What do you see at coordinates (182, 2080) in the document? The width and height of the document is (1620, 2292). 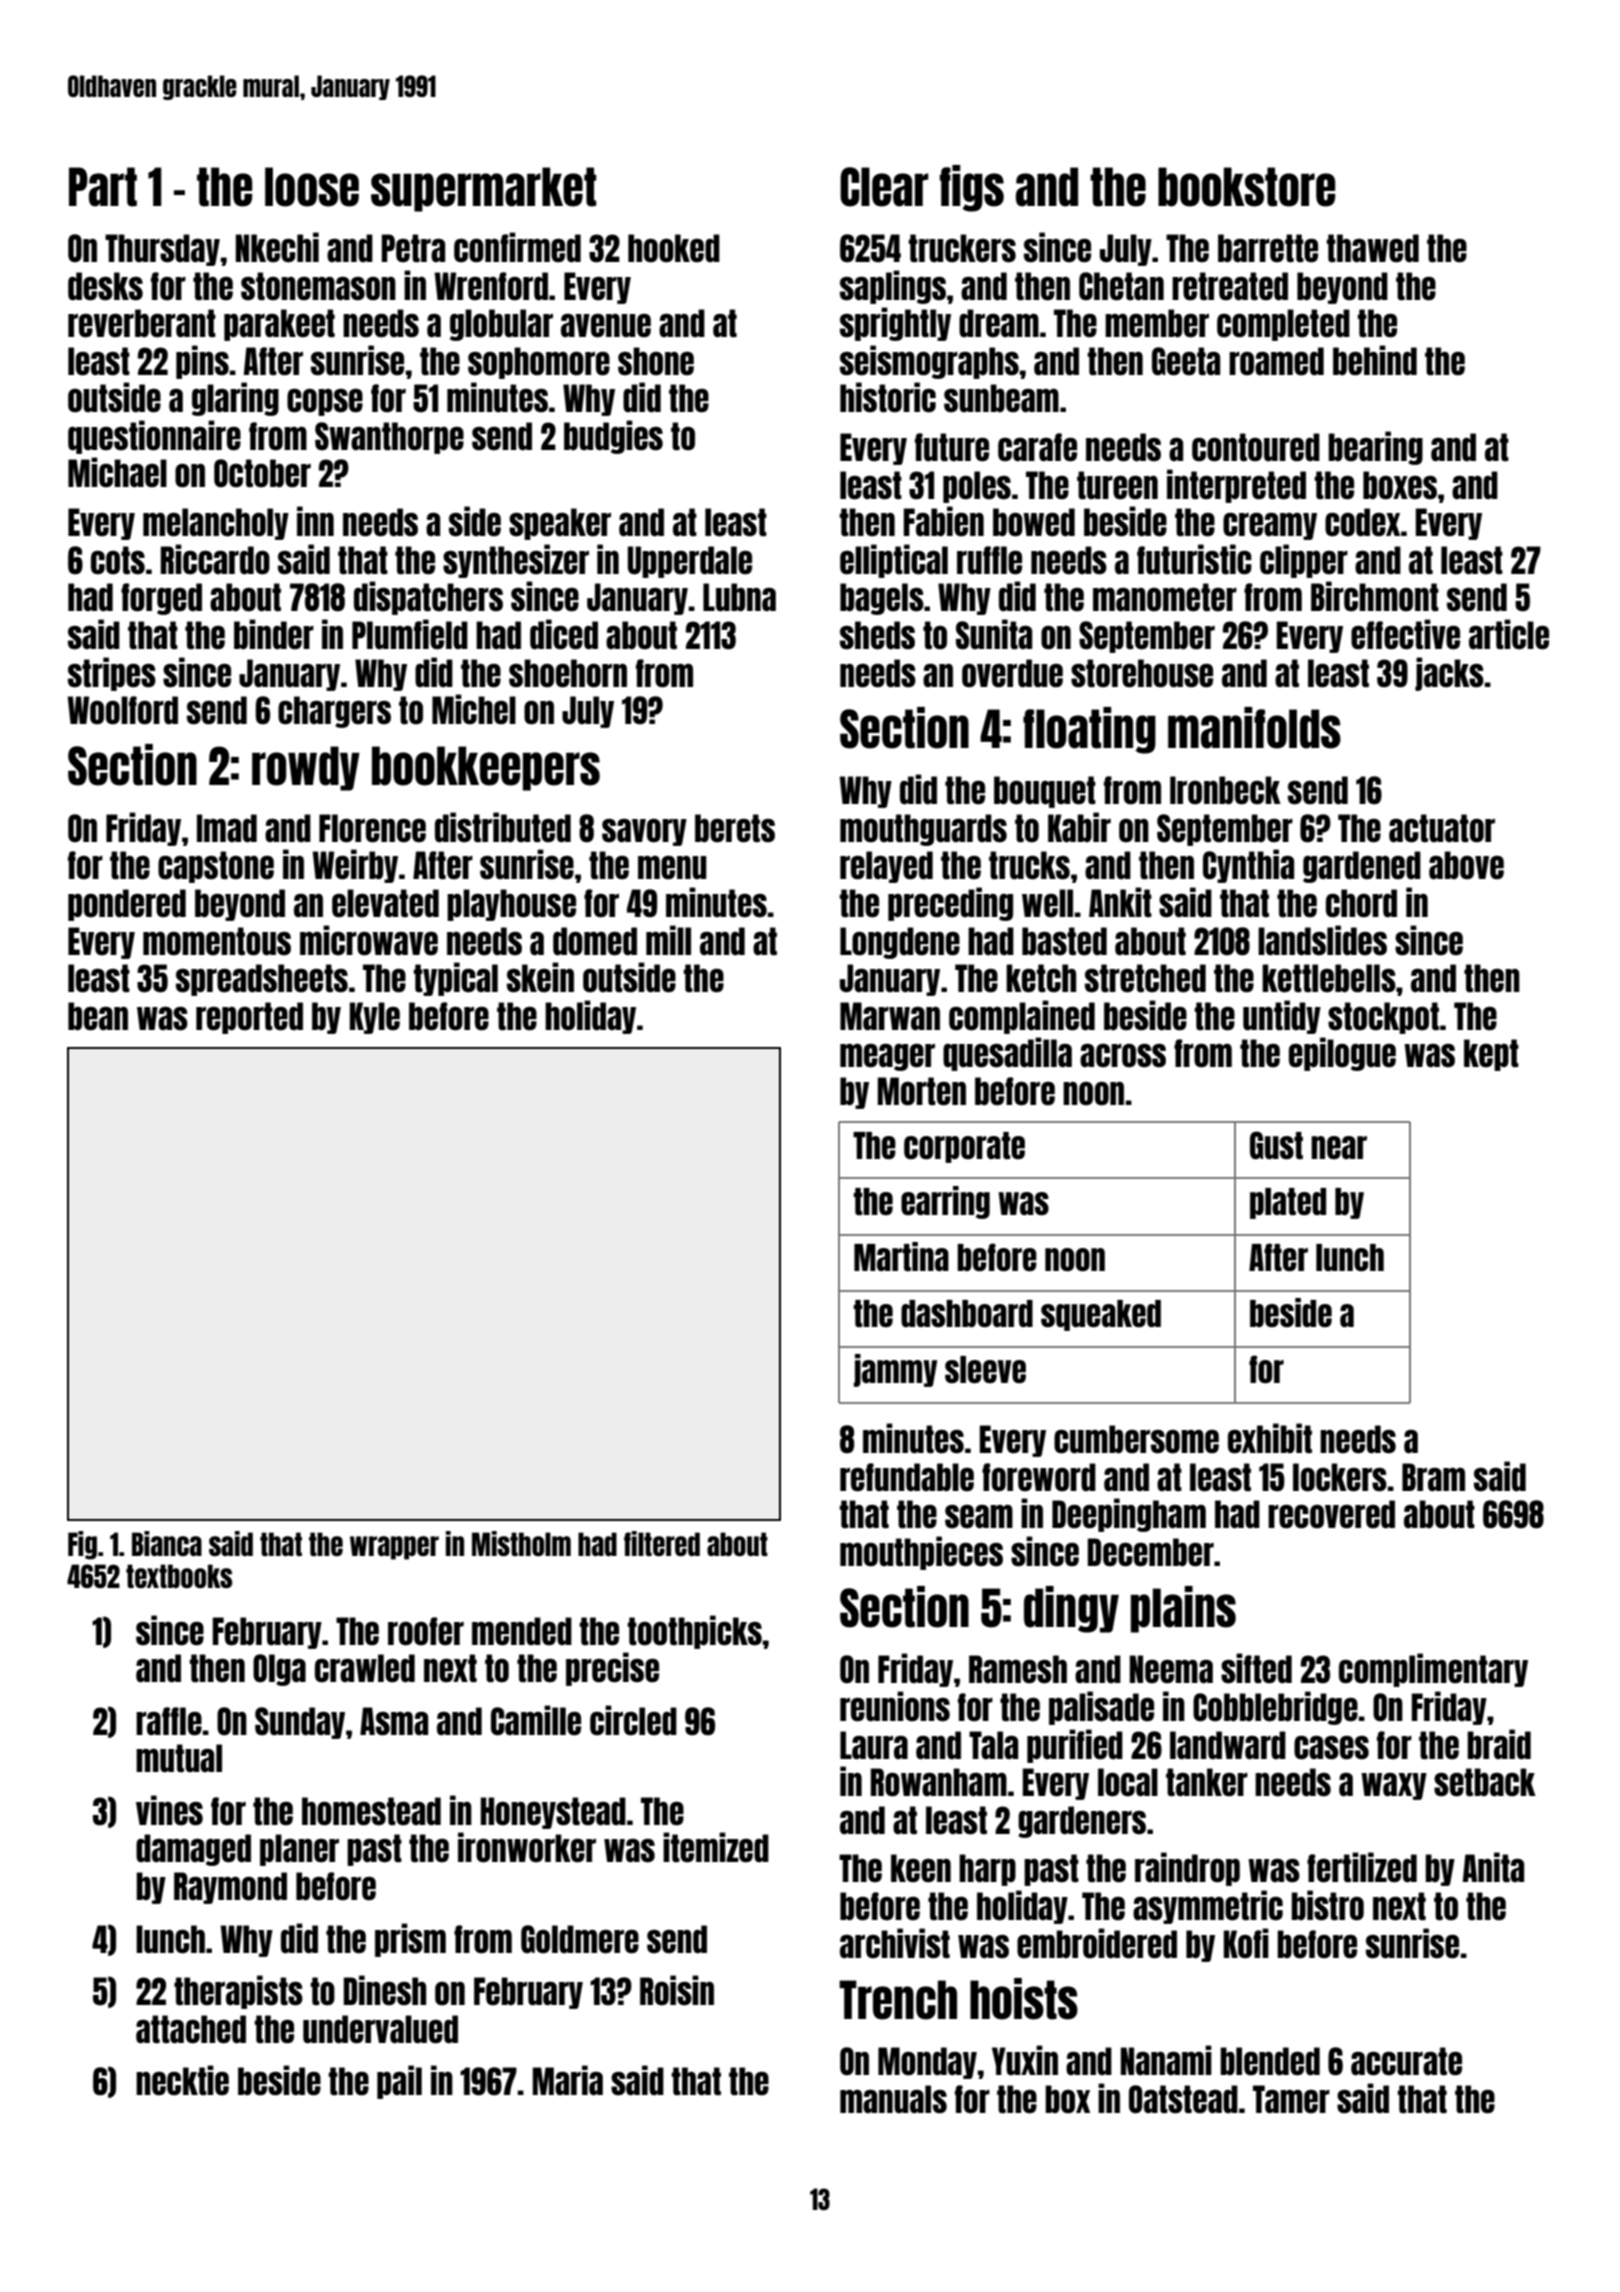 I see `necktie` at bounding box center [182, 2080].
